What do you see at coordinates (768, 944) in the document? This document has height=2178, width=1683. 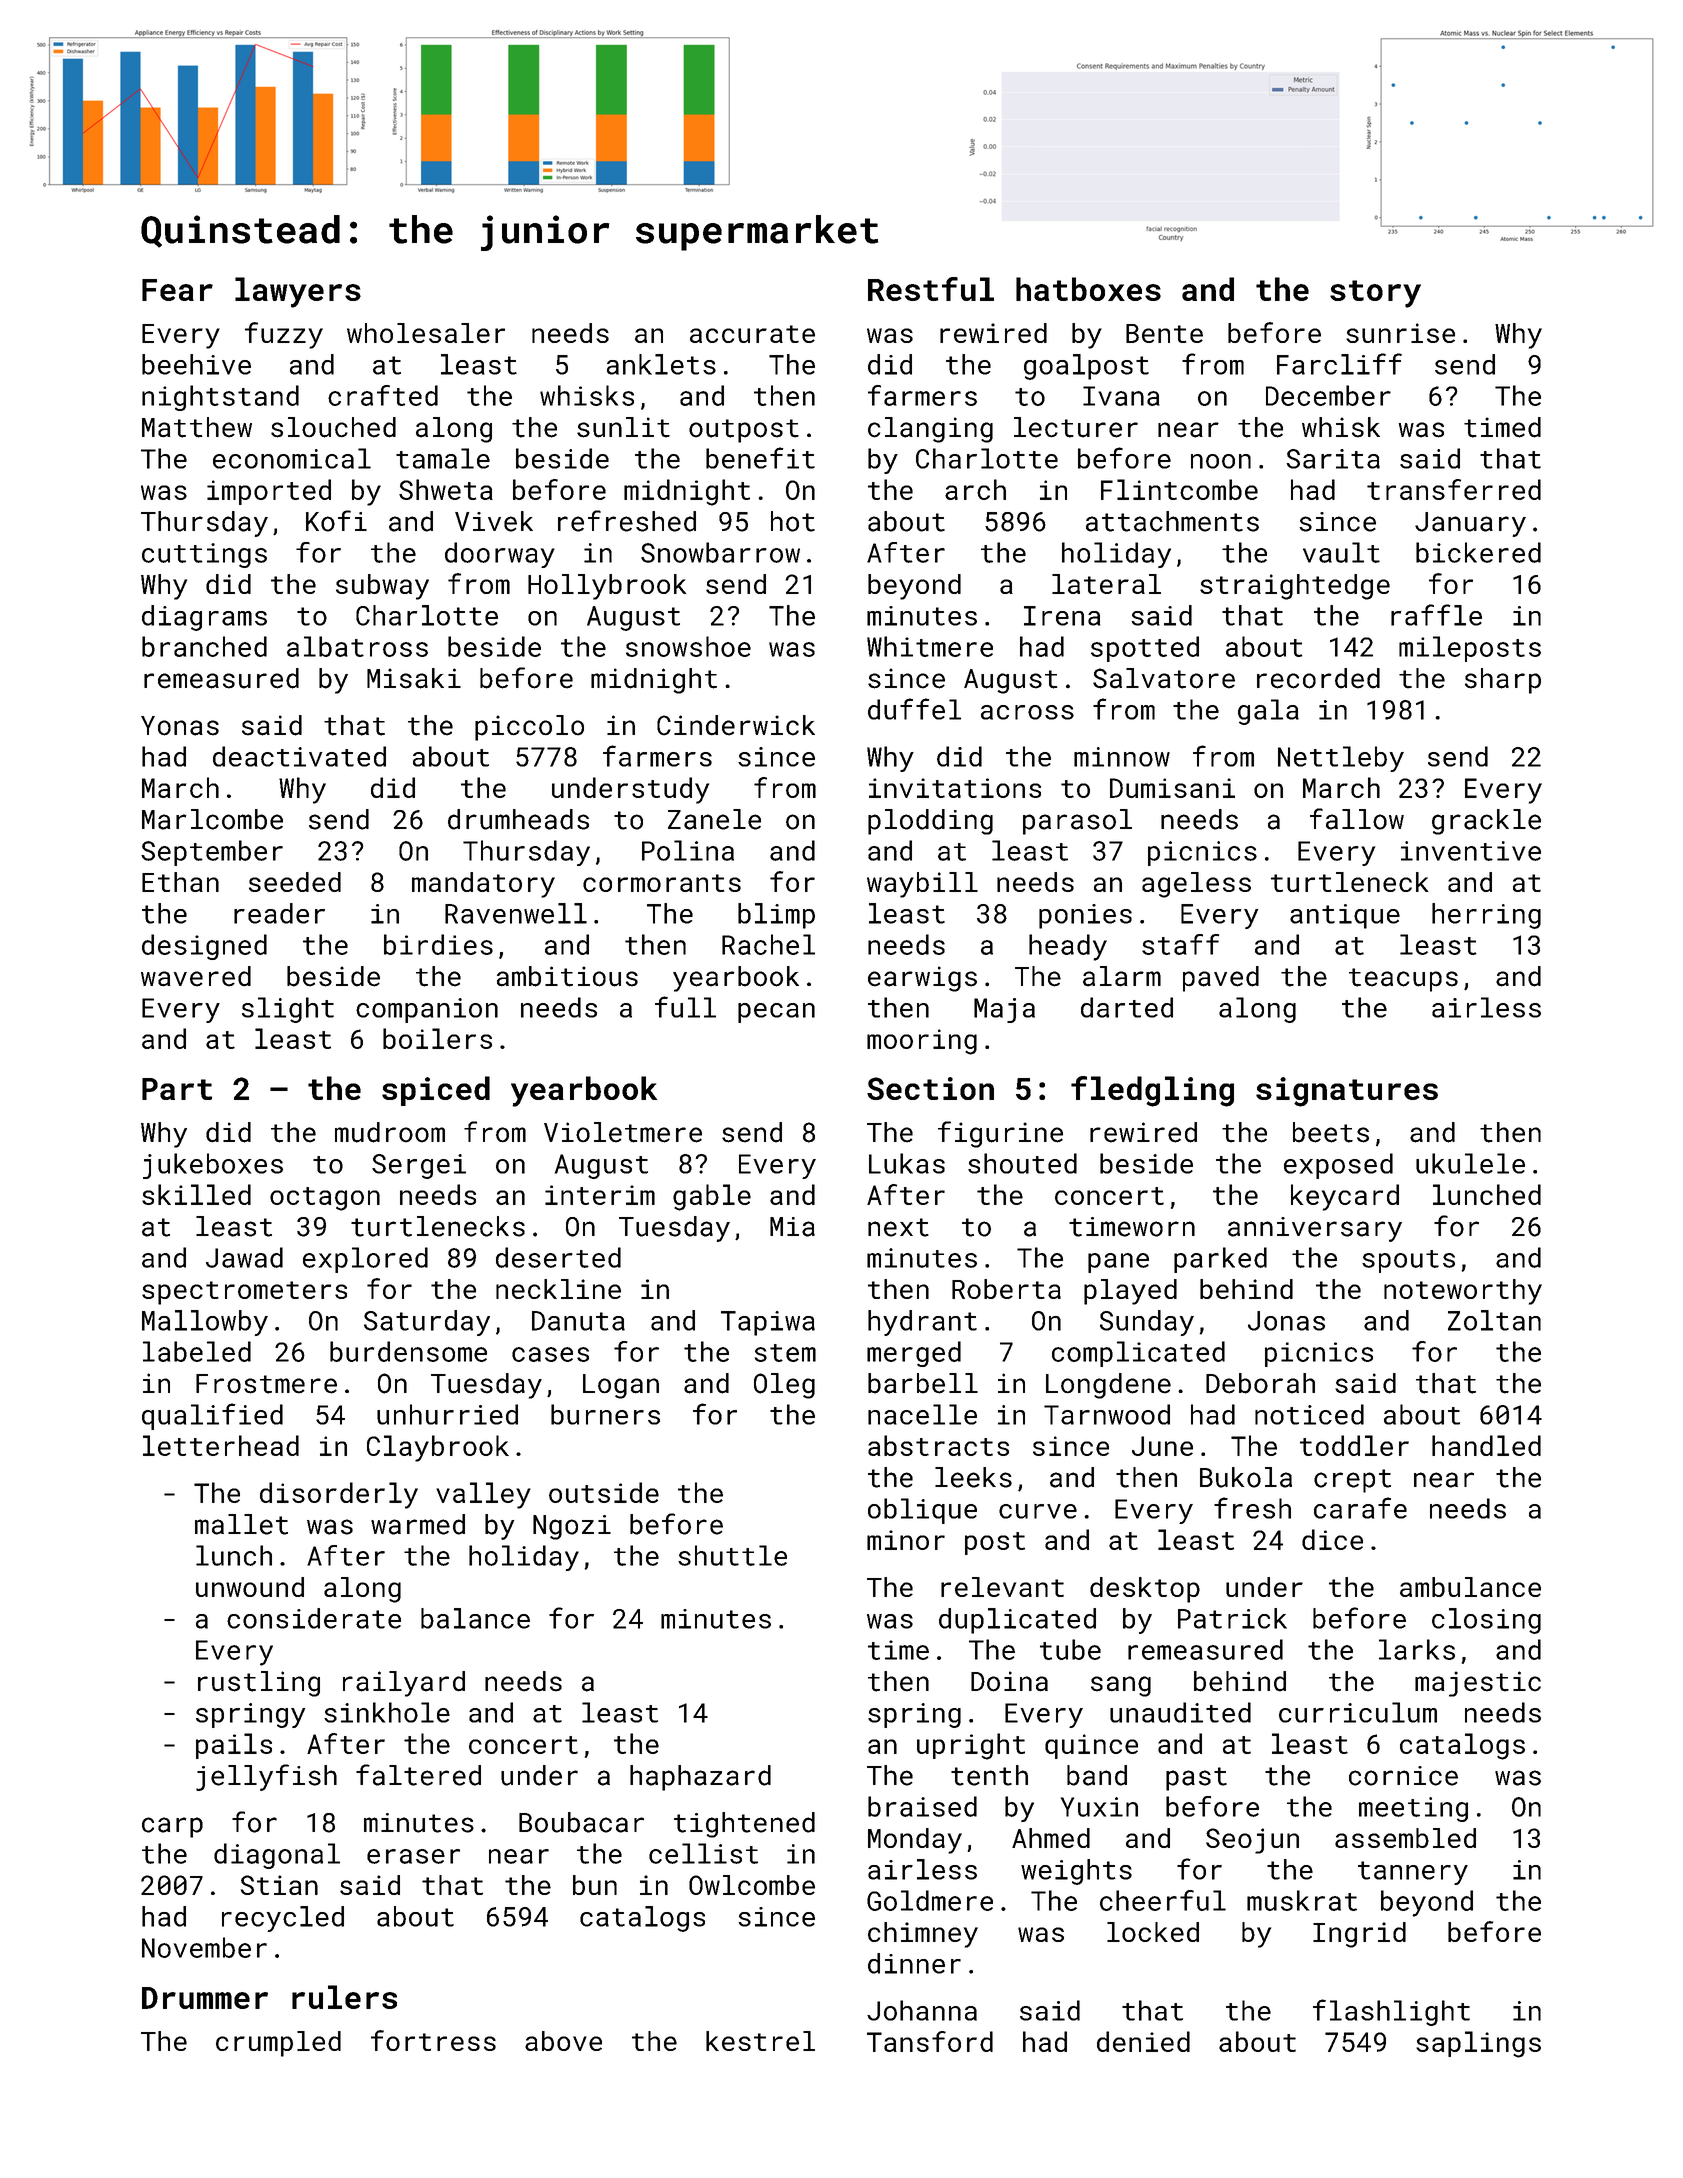 I see `Rachel` at bounding box center [768, 944].
